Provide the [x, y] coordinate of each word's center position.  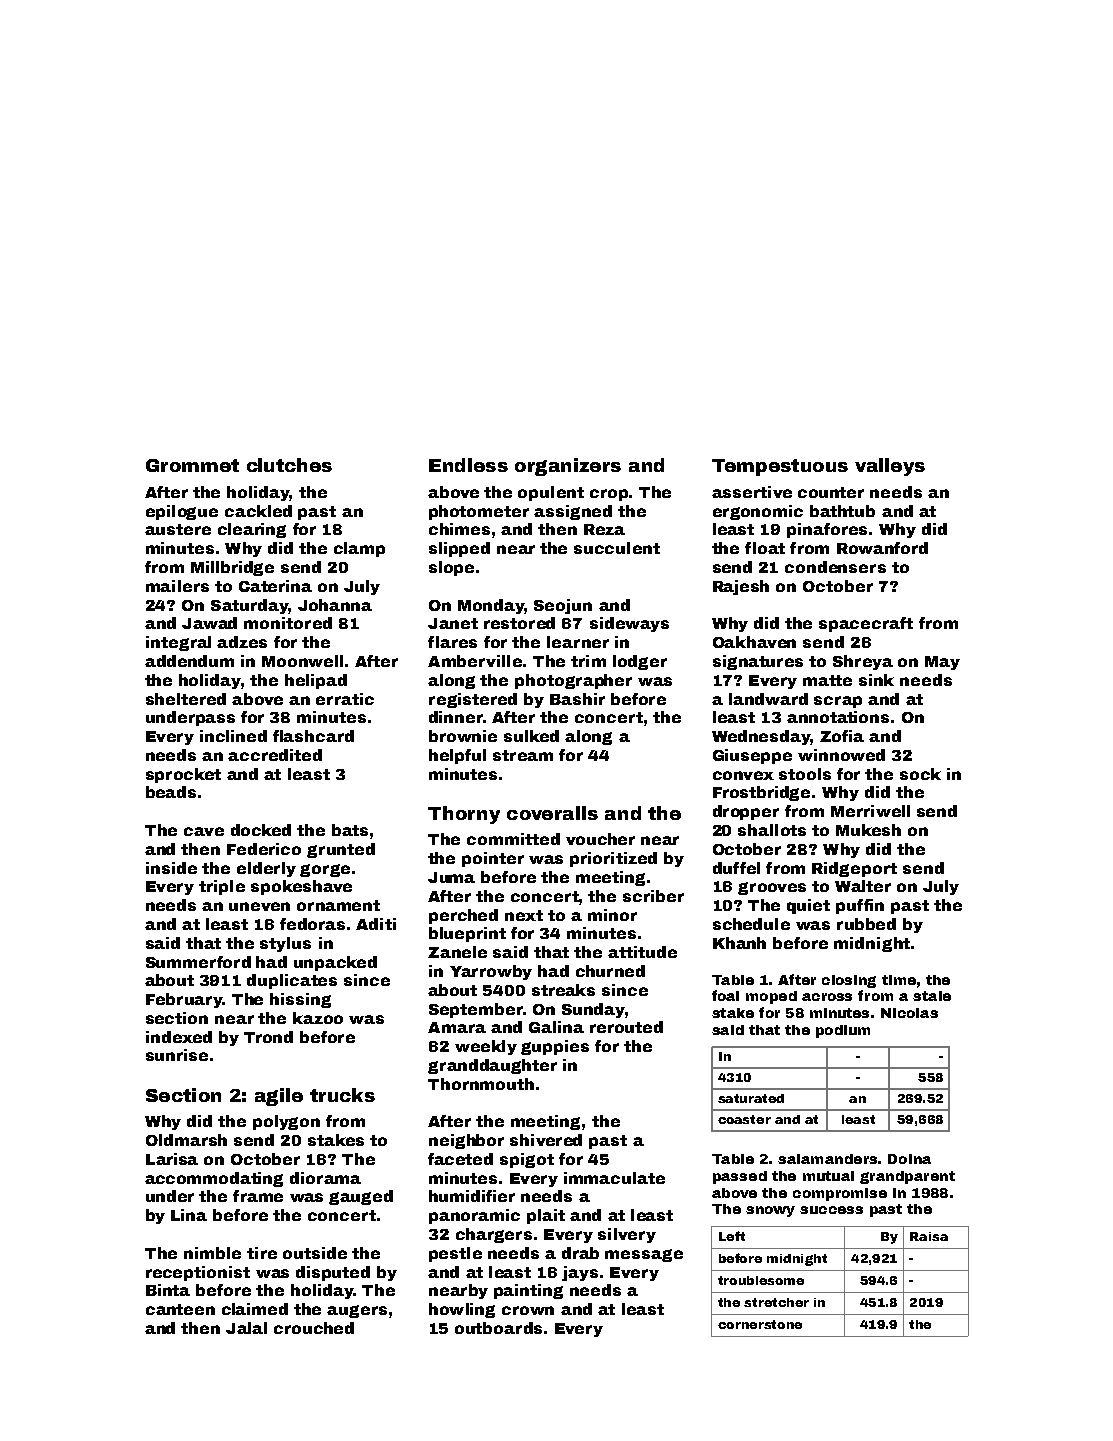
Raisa [929, 1236]
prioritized [613, 859]
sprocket [183, 775]
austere [178, 529]
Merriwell [870, 811]
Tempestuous [780, 467]
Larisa [172, 1159]
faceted [460, 1159]
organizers [568, 467]
